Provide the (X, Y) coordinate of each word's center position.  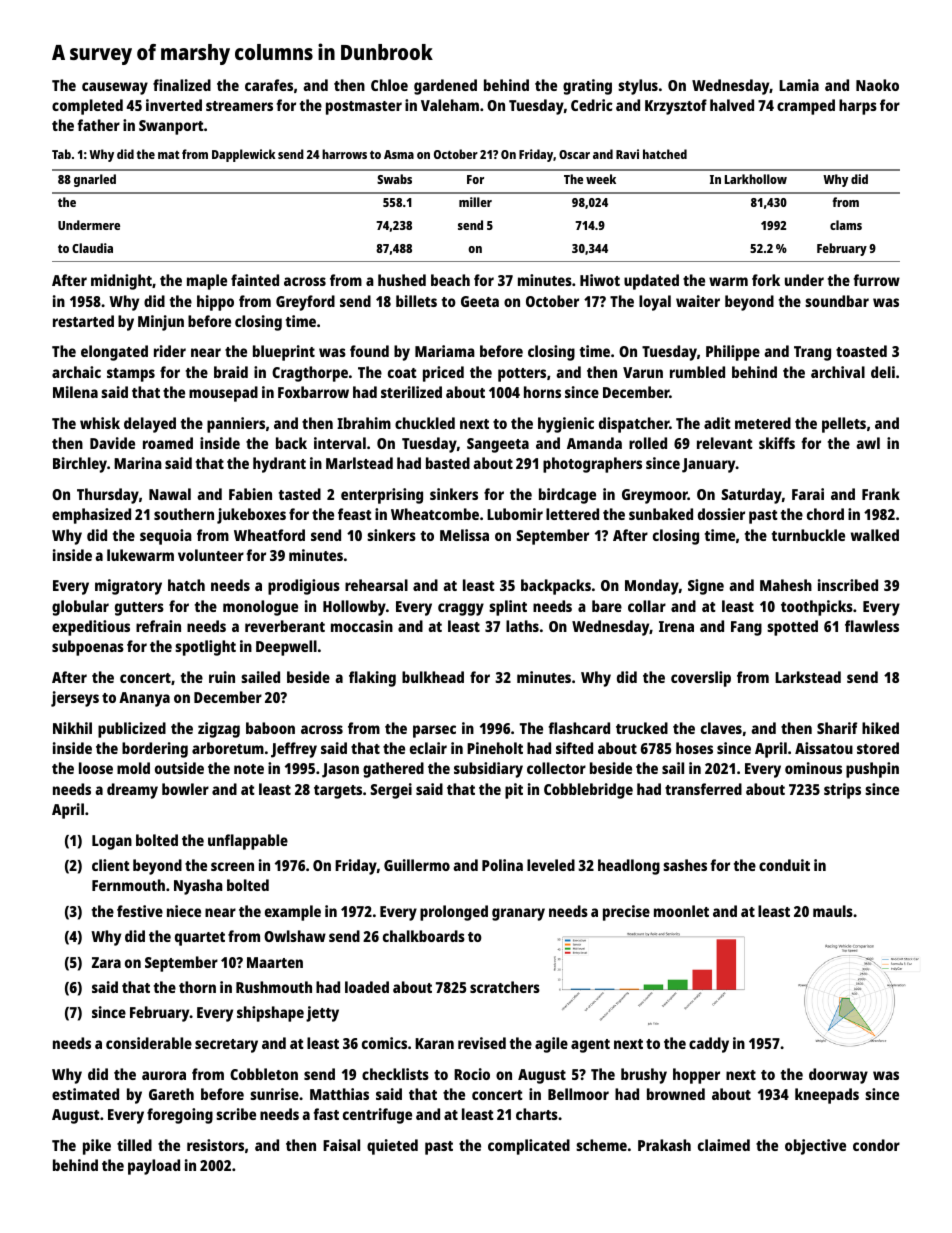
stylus (638, 87)
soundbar (837, 301)
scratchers (505, 987)
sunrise (274, 1094)
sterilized (411, 392)
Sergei (391, 791)
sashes (685, 865)
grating (587, 87)
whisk (100, 423)
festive (140, 911)
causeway (115, 88)
